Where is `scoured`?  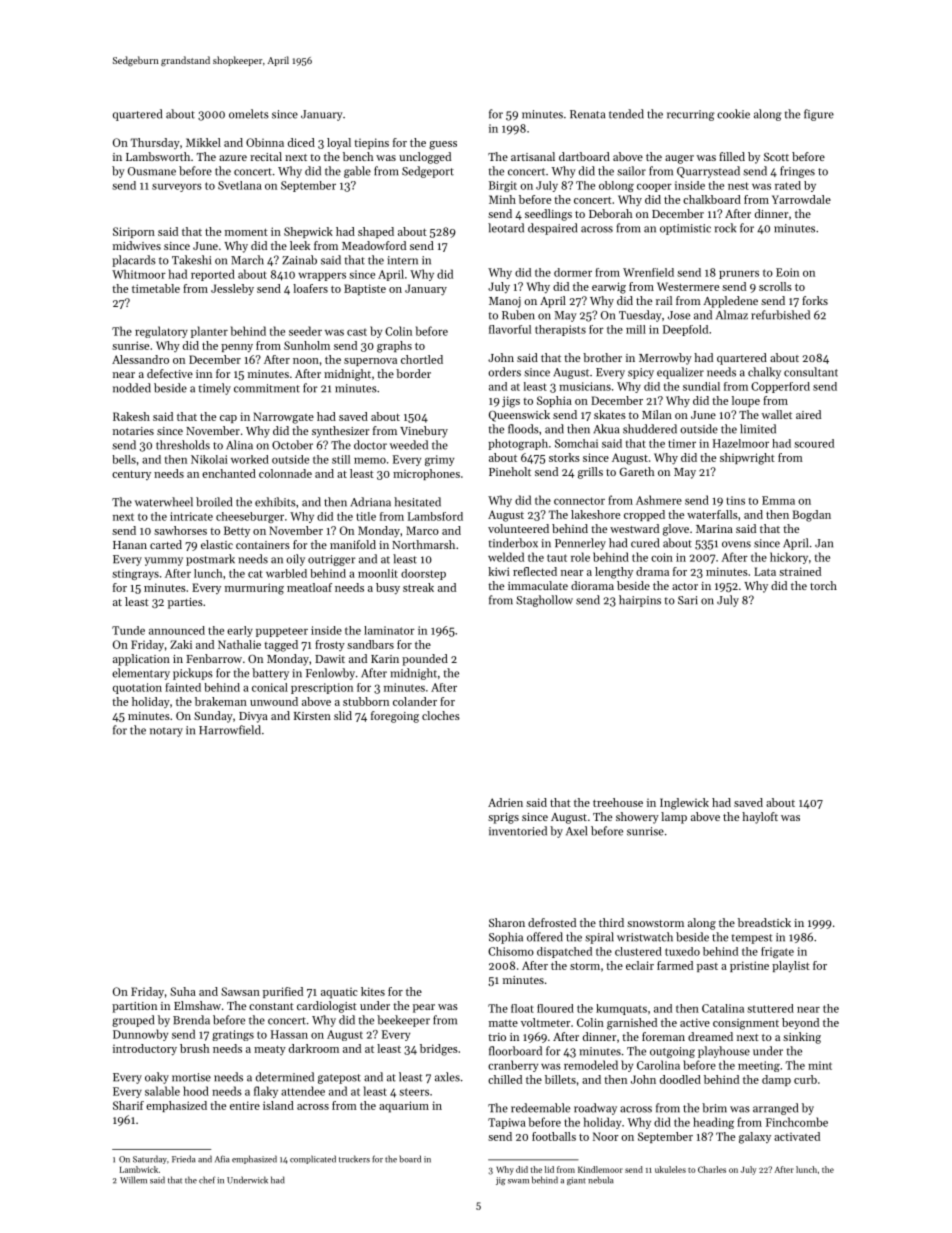 scoured is located at coordinates (814, 443).
